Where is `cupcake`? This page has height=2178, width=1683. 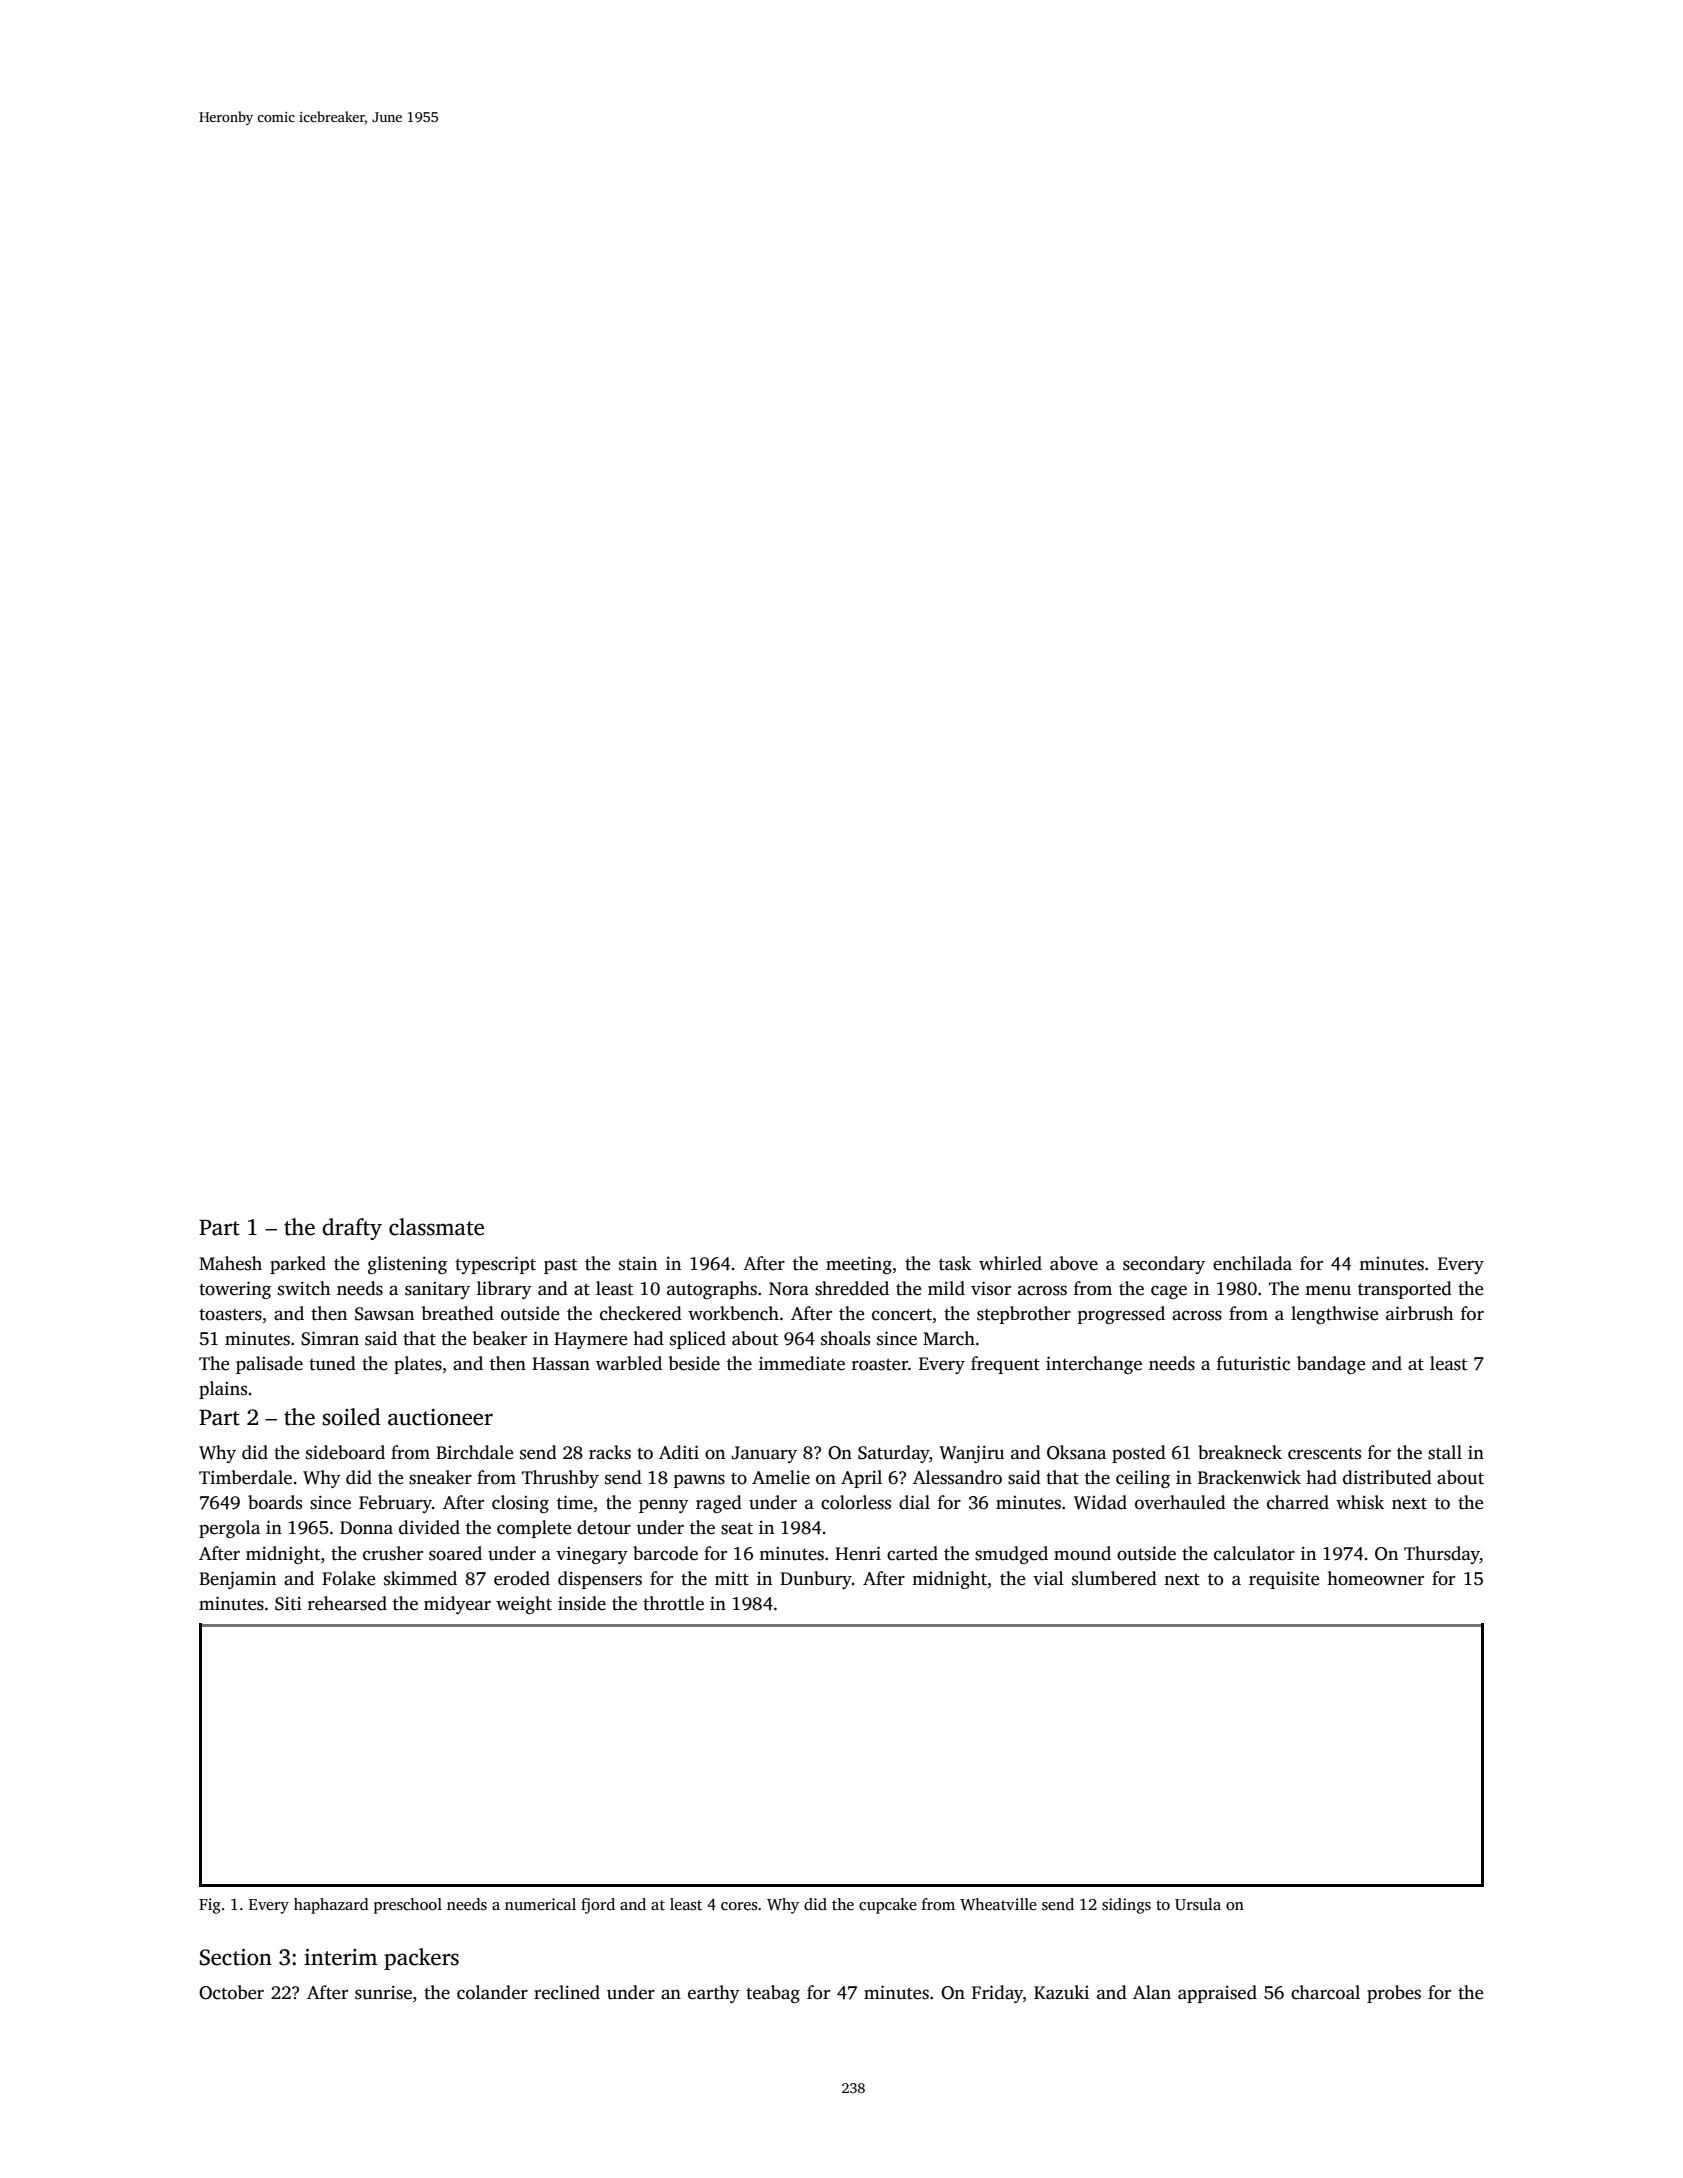 cupcake is located at coordinates (888, 1906).
